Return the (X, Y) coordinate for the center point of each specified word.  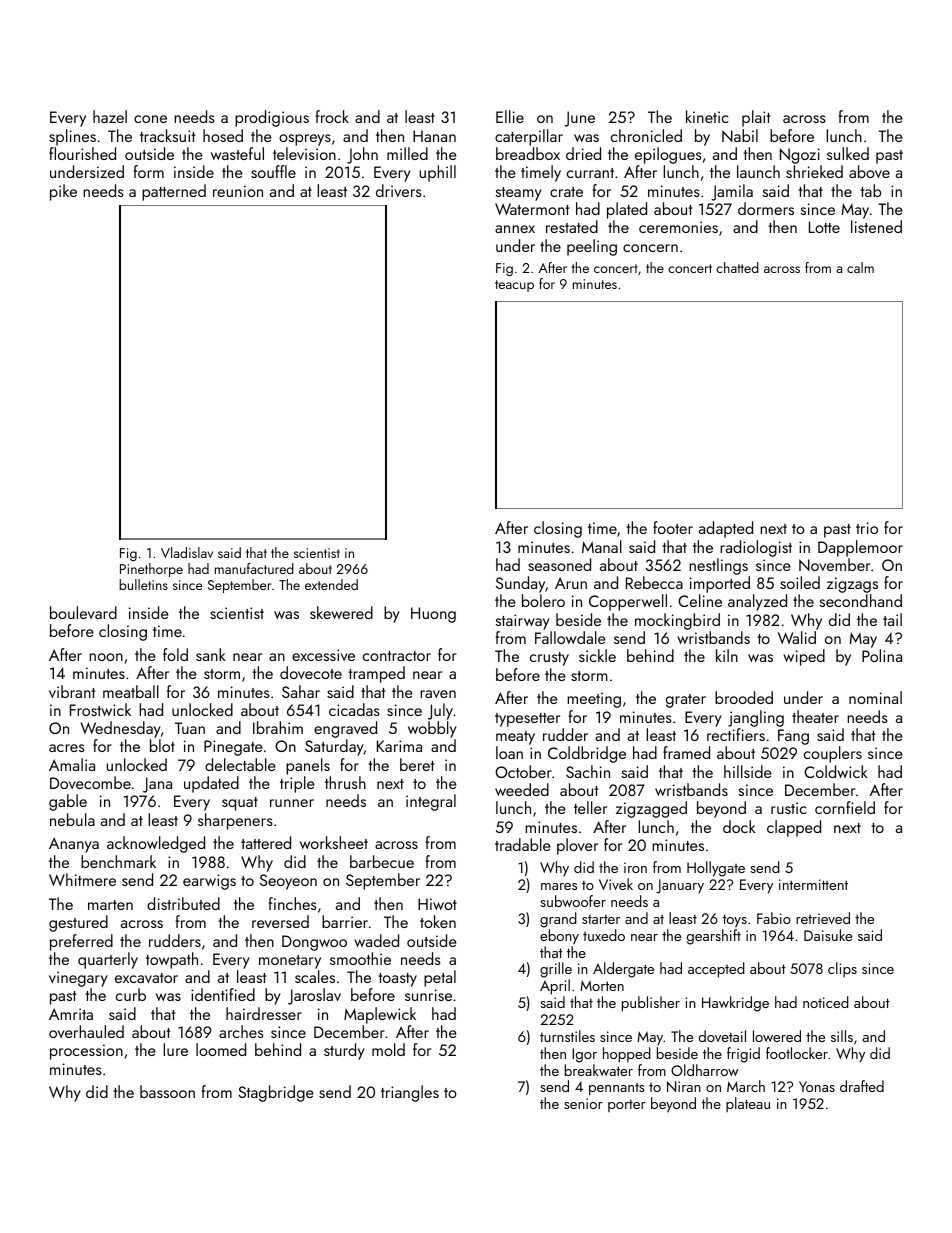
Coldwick (836, 771)
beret (417, 764)
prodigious (272, 118)
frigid (743, 1055)
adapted (726, 529)
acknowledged (156, 844)
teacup (514, 286)
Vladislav (187, 552)
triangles (410, 1093)
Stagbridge (276, 1093)
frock (332, 116)
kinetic (707, 116)
